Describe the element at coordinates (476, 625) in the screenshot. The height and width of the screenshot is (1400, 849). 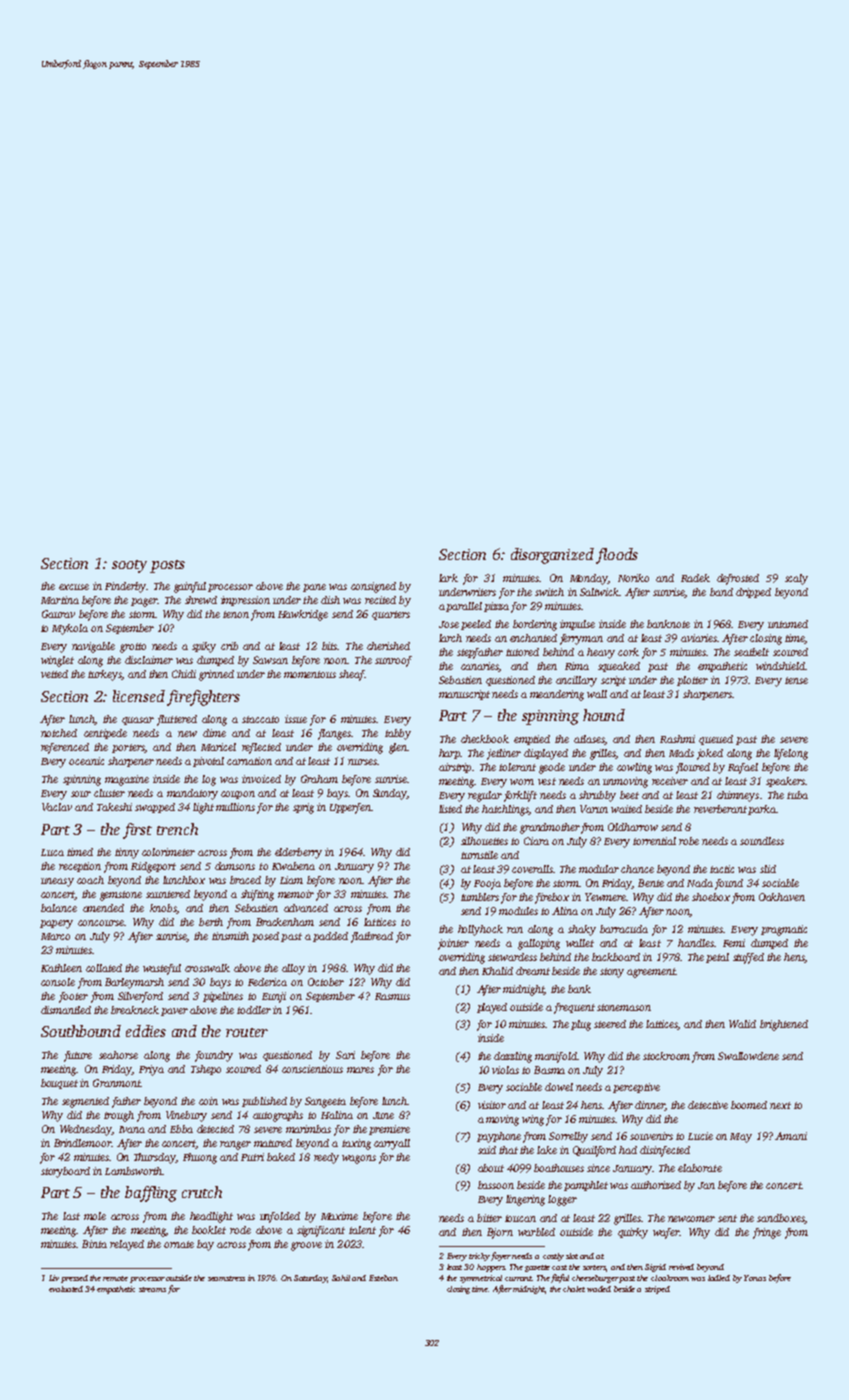
I see `peeled` at that location.
